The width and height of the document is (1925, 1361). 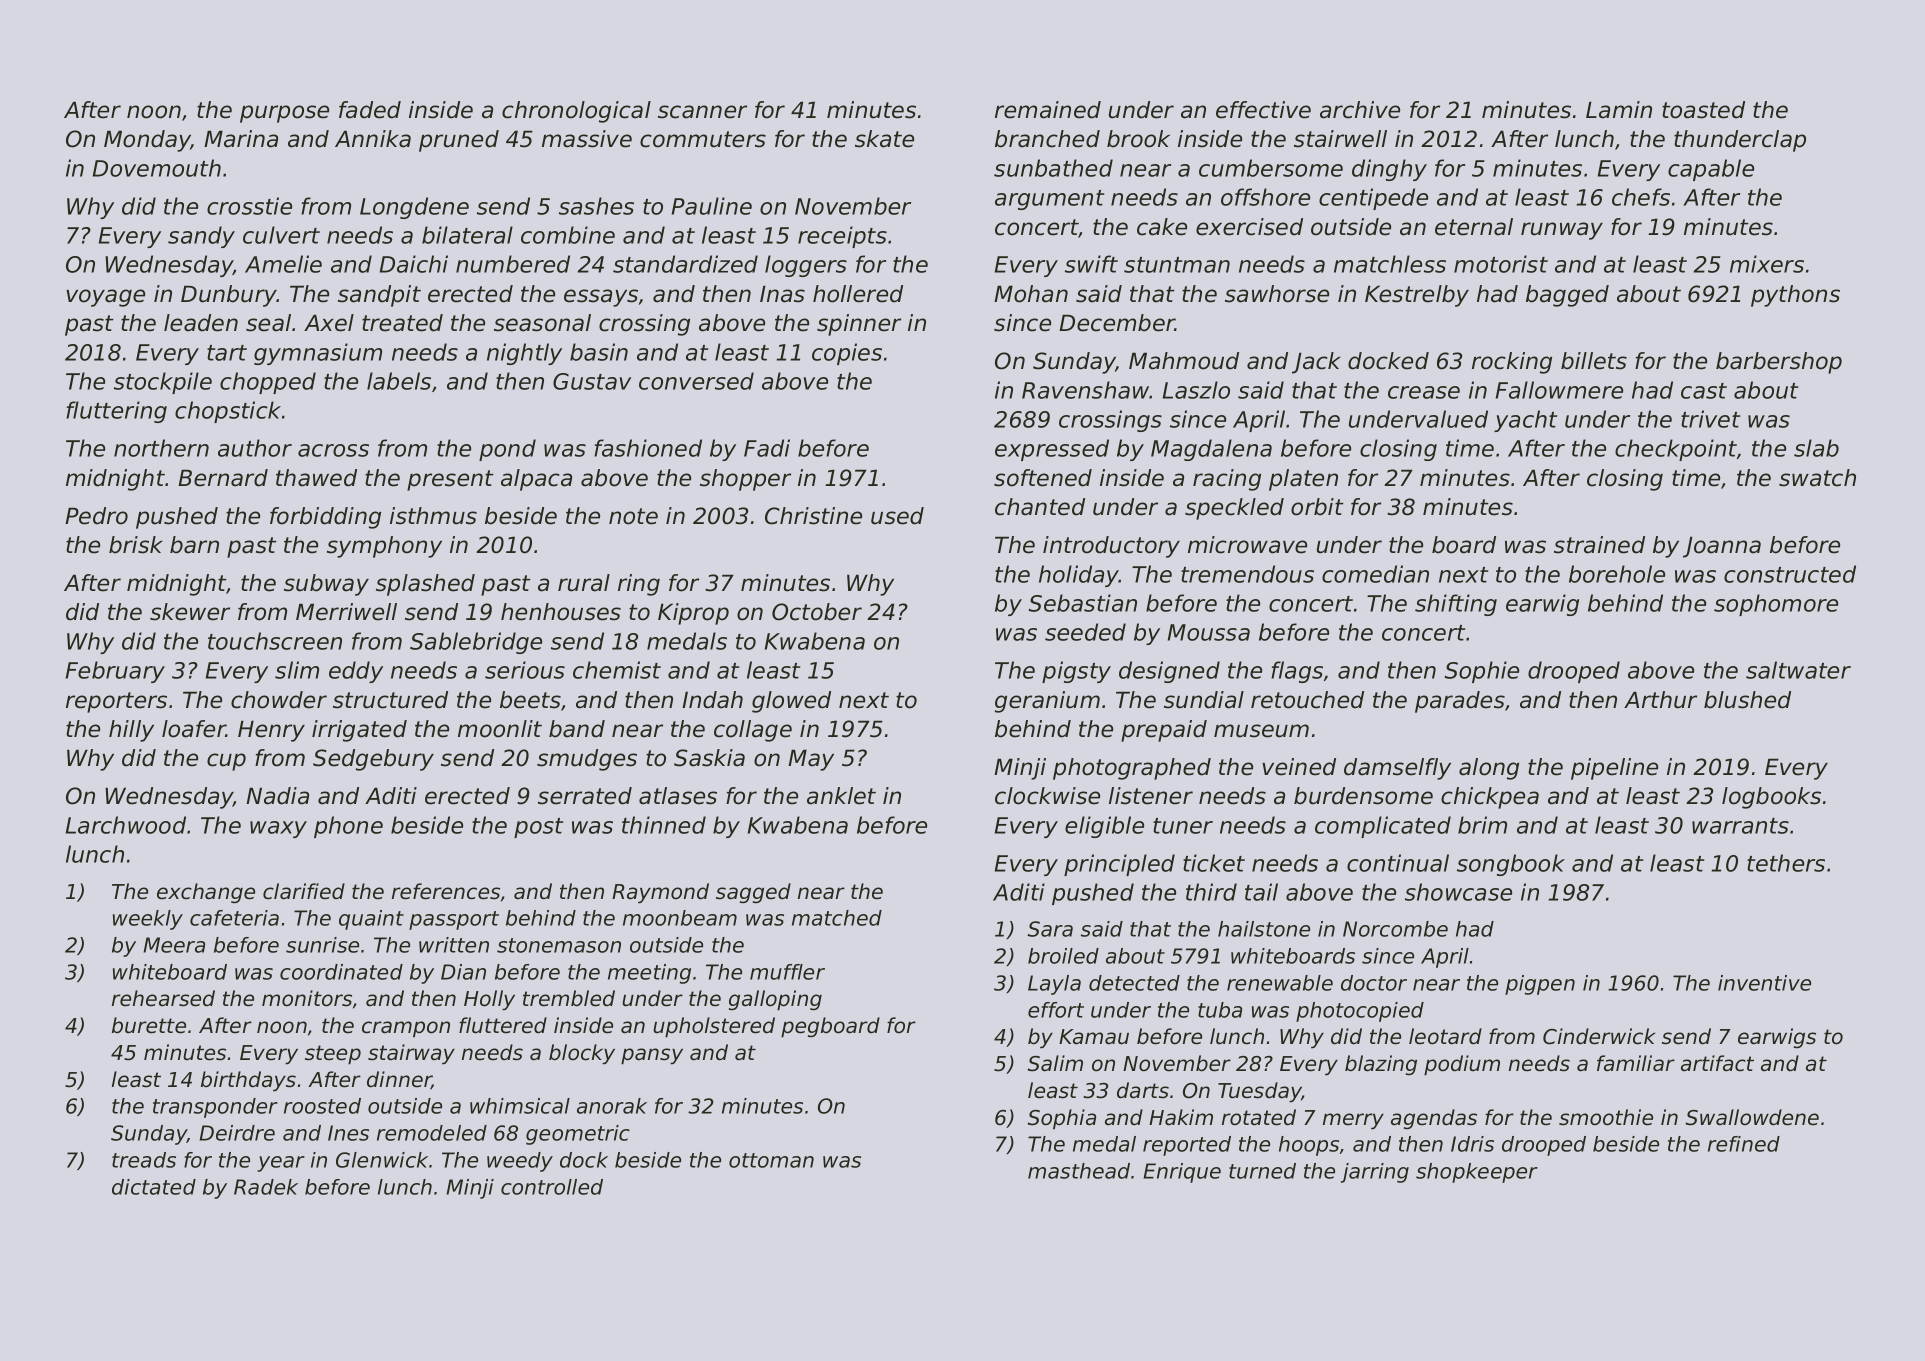 What do you see at coordinates (1050, 929) in the document?
I see `Sara` at bounding box center [1050, 929].
